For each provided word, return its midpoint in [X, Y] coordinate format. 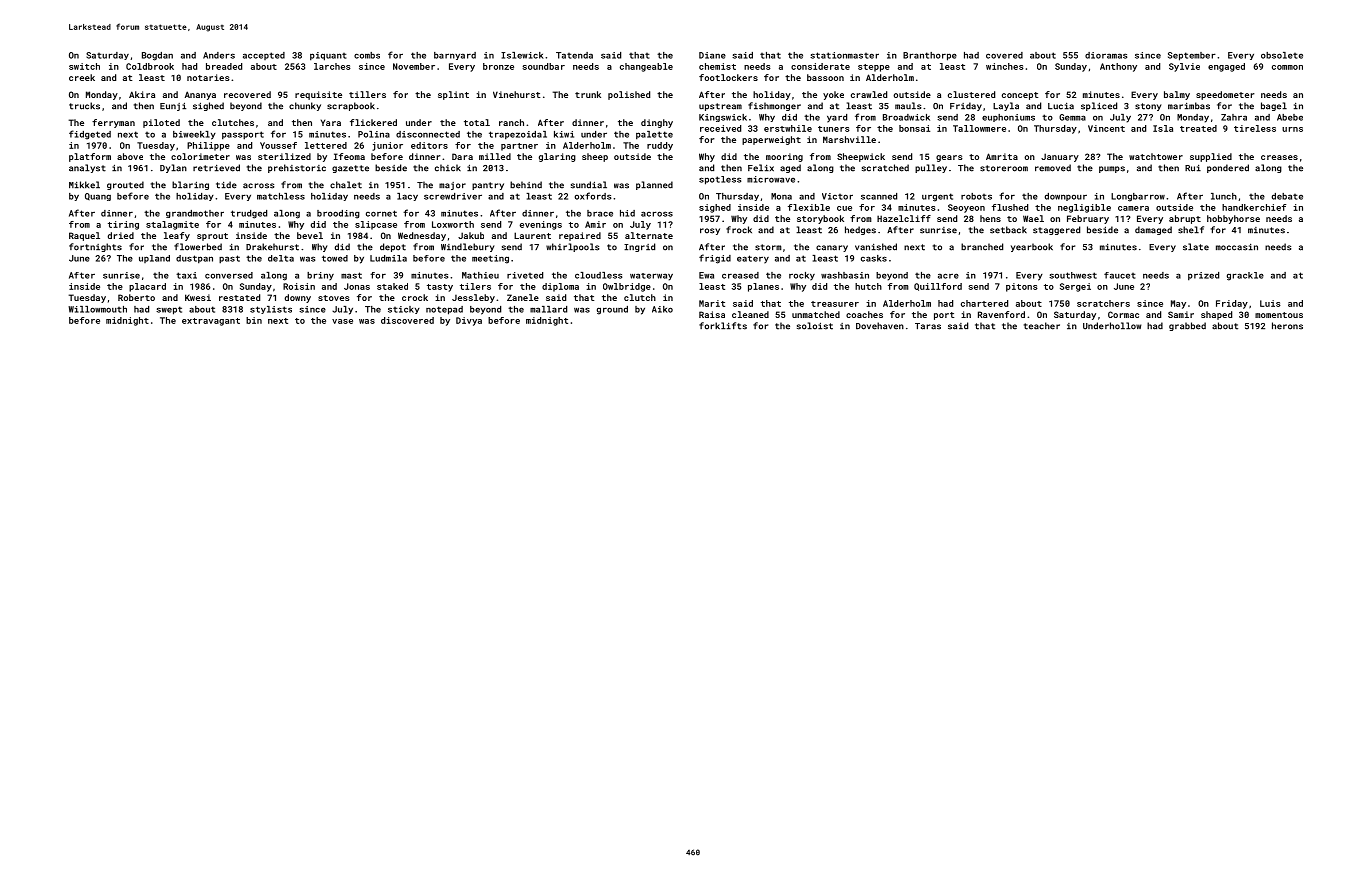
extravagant [211, 322]
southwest [1073, 275]
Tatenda [574, 55]
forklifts [723, 326]
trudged [249, 214]
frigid [715, 259]
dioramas [1106, 55]
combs [367, 55]
